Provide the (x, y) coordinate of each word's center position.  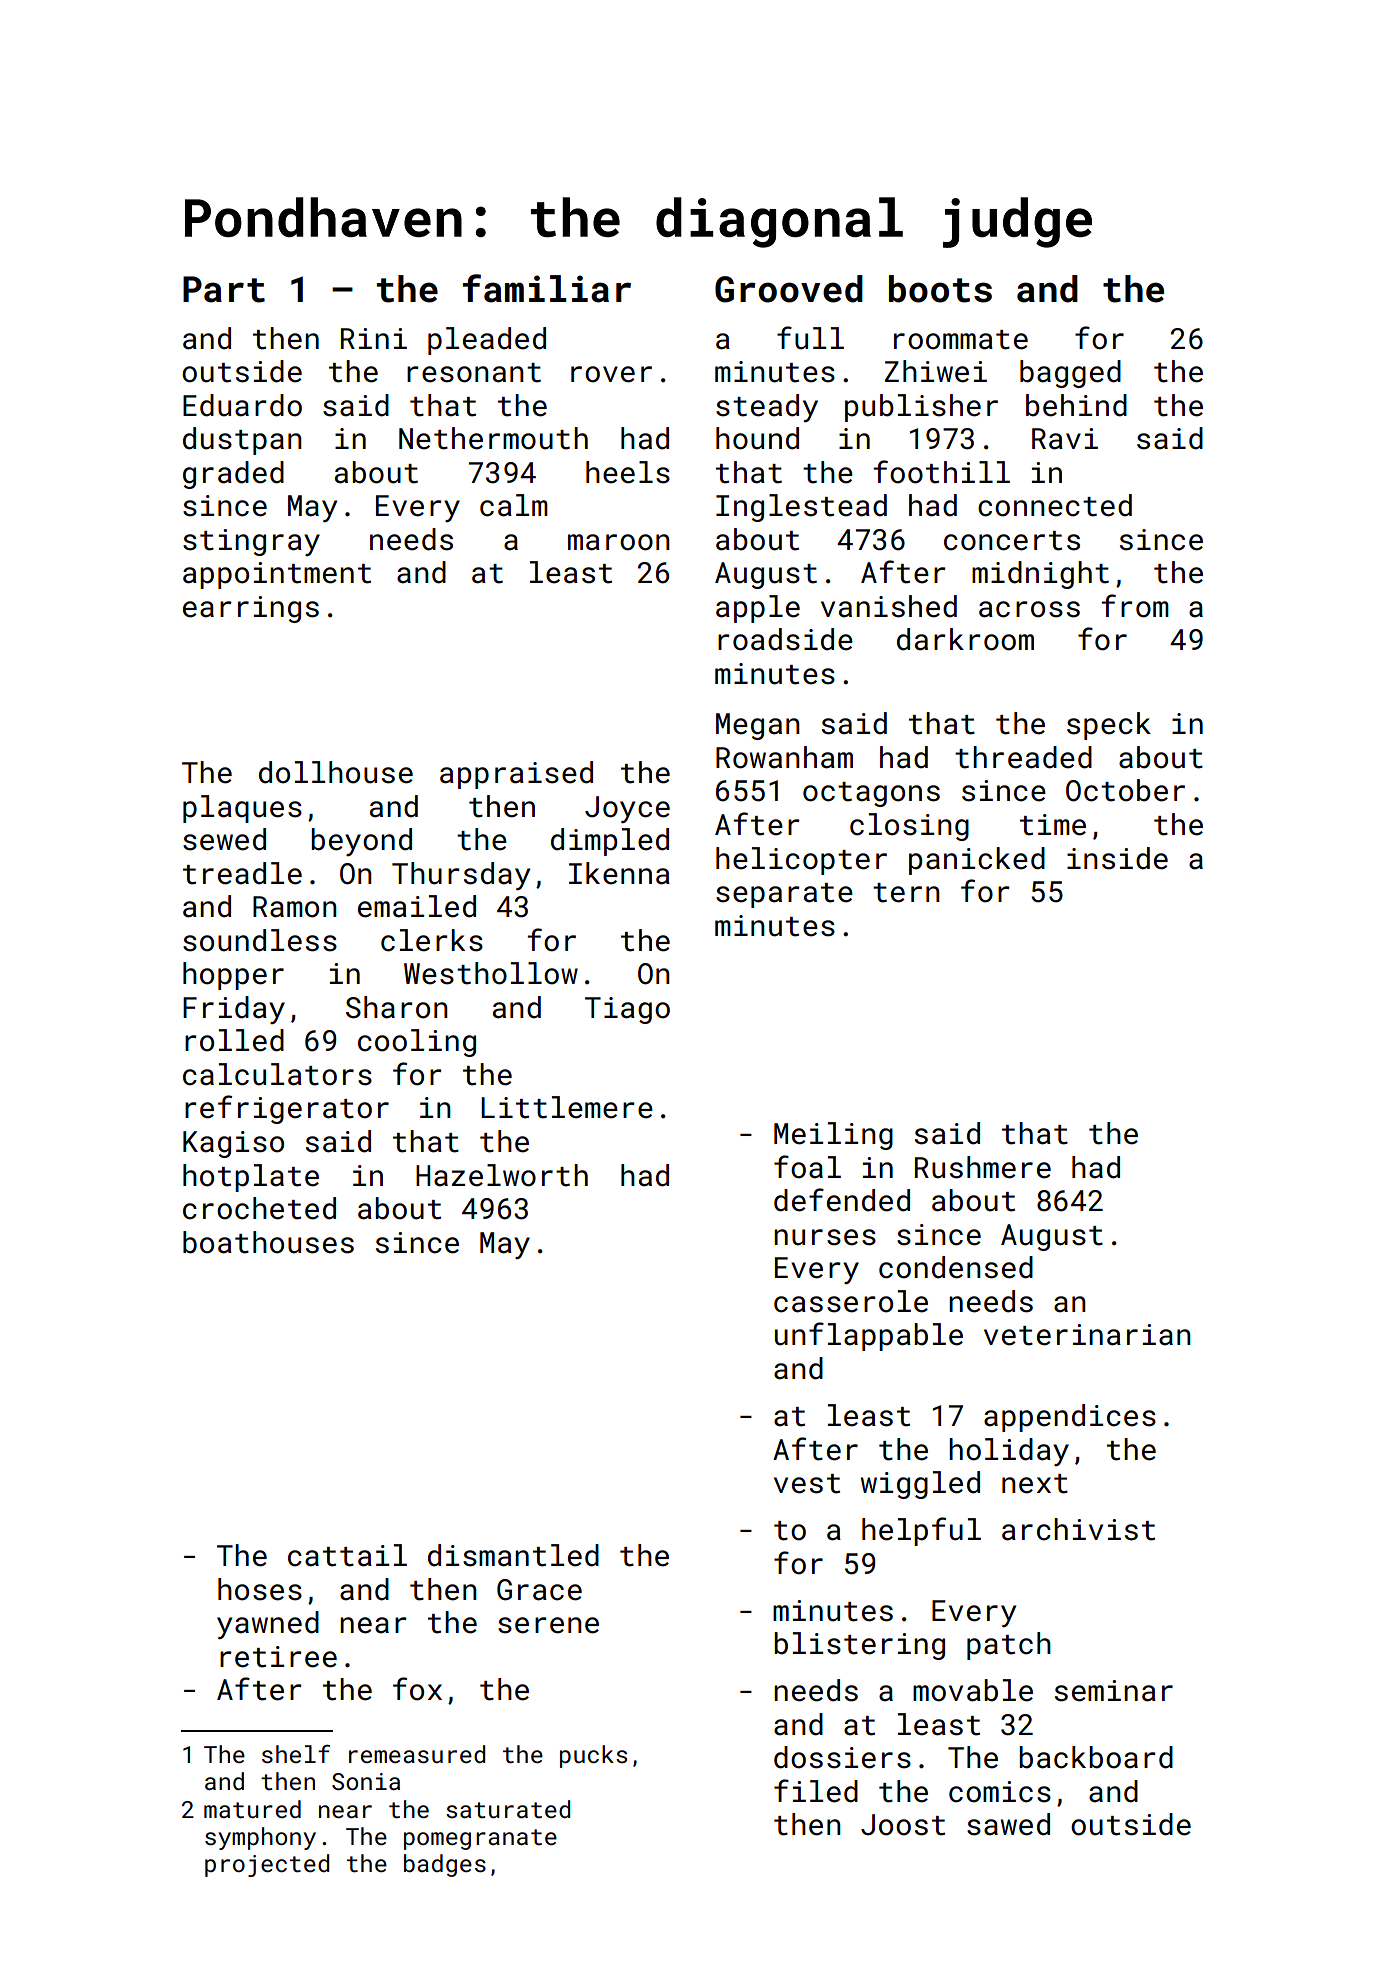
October (1125, 790)
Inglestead (801, 508)
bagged (1070, 374)
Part (224, 289)
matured (252, 1809)
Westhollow (491, 973)
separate (784, 895)
